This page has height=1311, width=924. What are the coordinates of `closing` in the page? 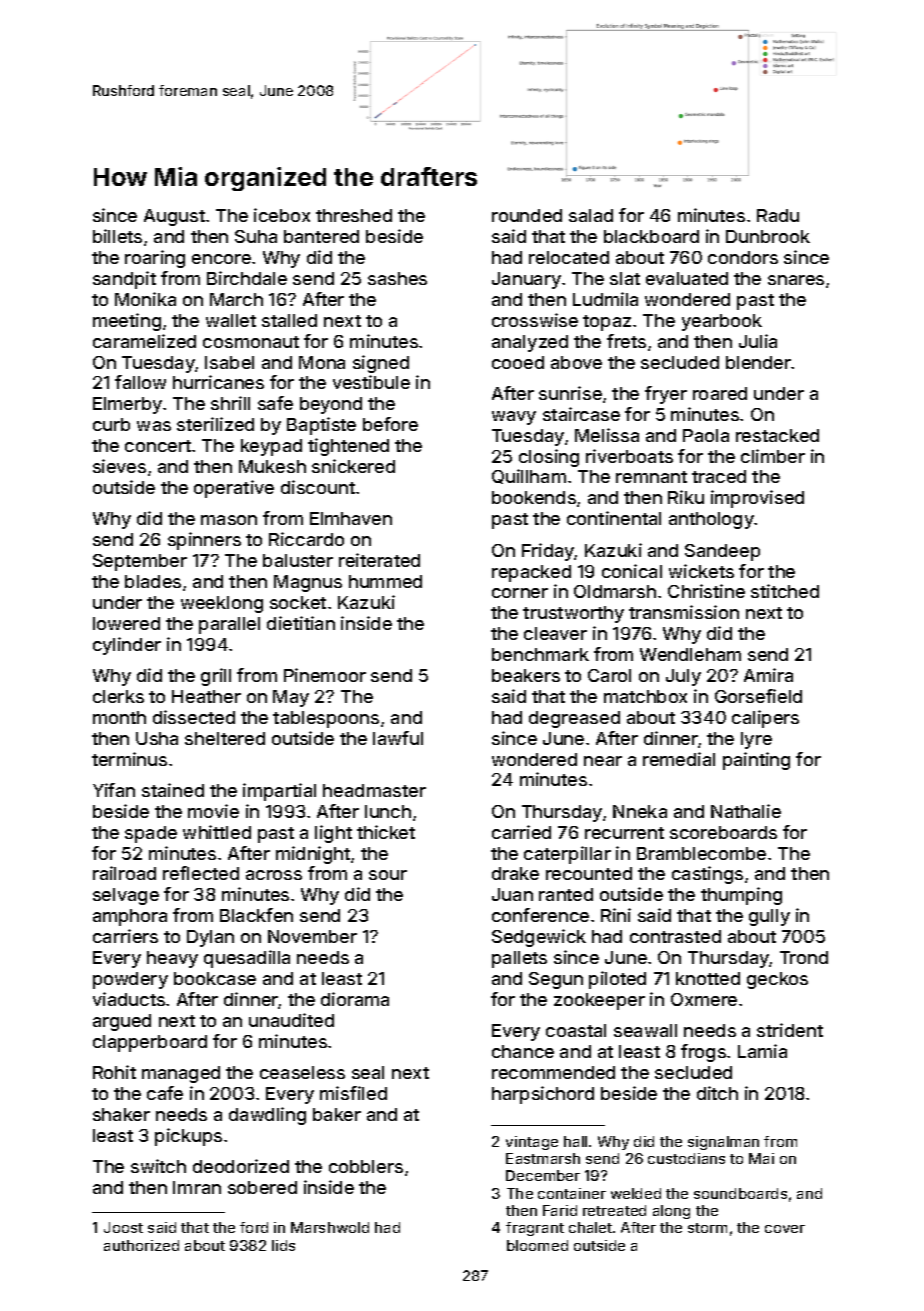 It's located at (549, 458).
